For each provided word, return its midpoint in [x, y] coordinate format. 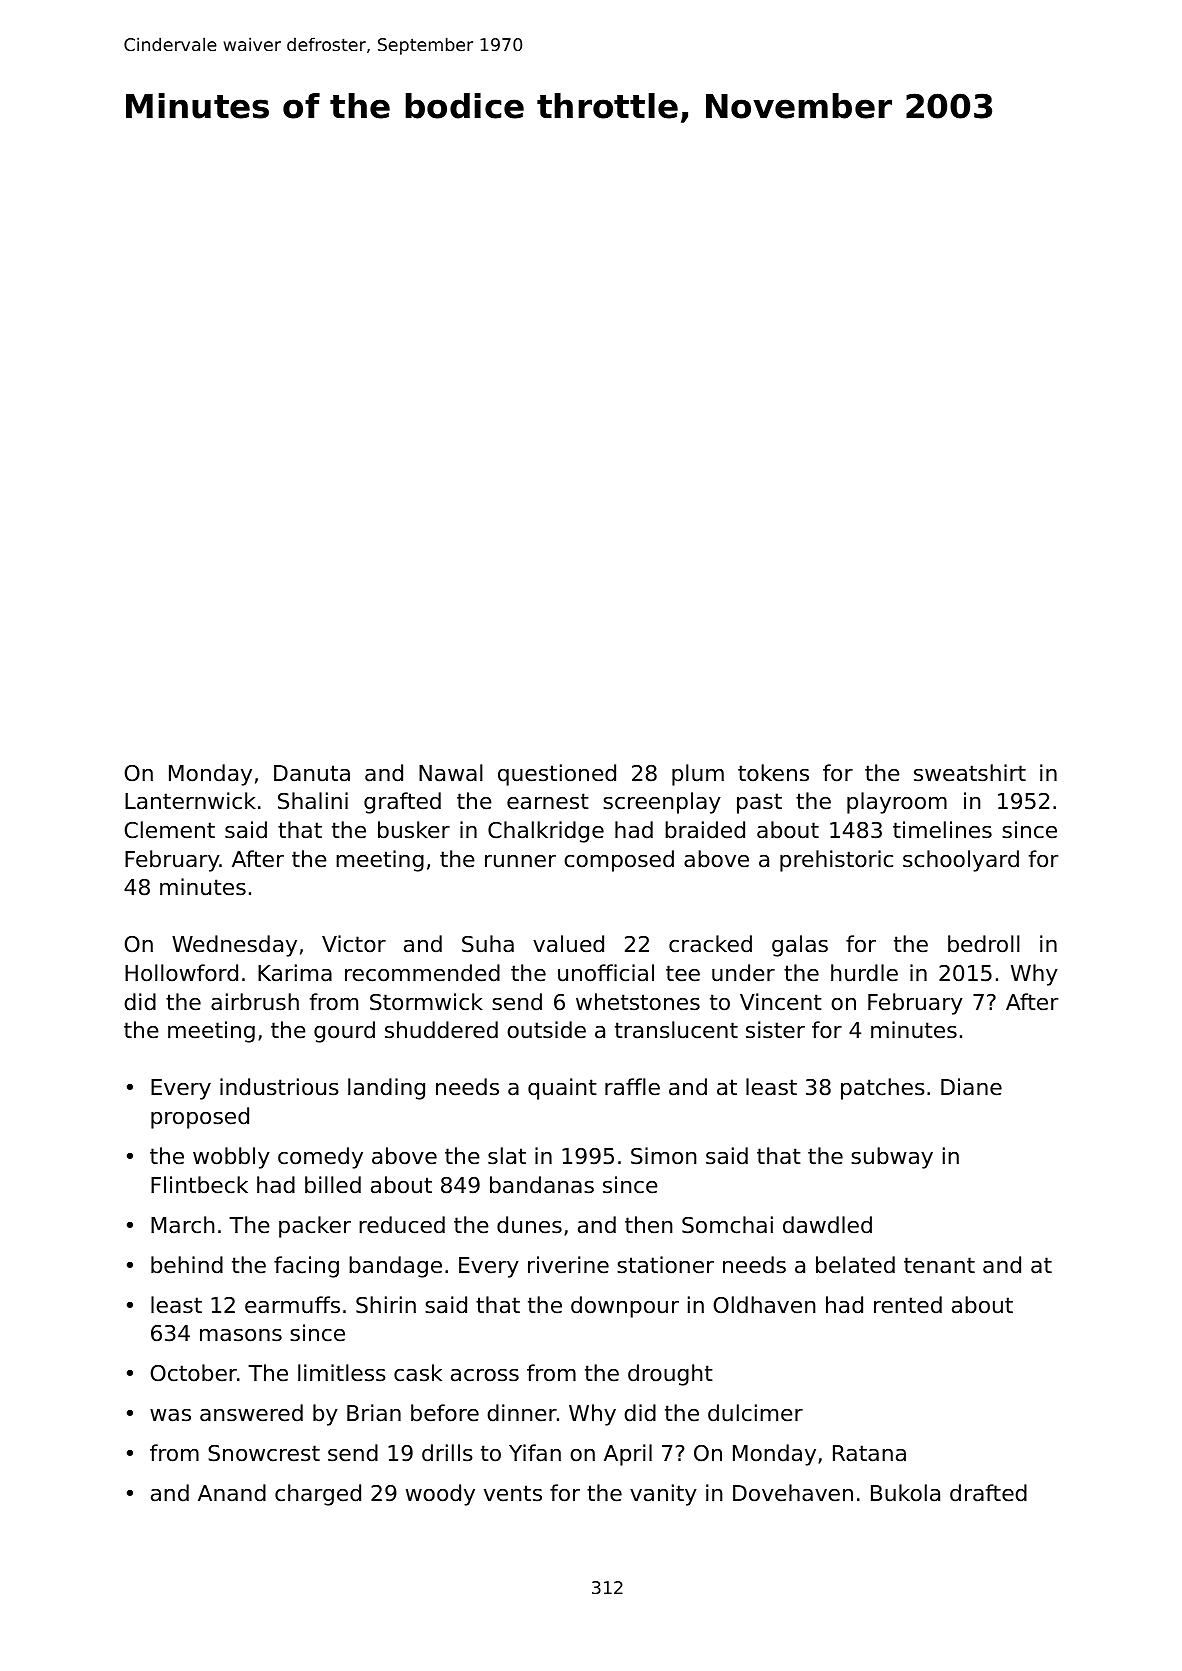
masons [241, 1335]
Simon [663, 1156]
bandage [395, 1267]
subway [892, 1158]
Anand [232, 1493]
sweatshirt [970, 773]
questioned [557, 775]
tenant [939, 1265]
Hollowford [181, 973]
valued [568, 944]
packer [315, 1227]
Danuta [312, 773]
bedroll [984, 944]
